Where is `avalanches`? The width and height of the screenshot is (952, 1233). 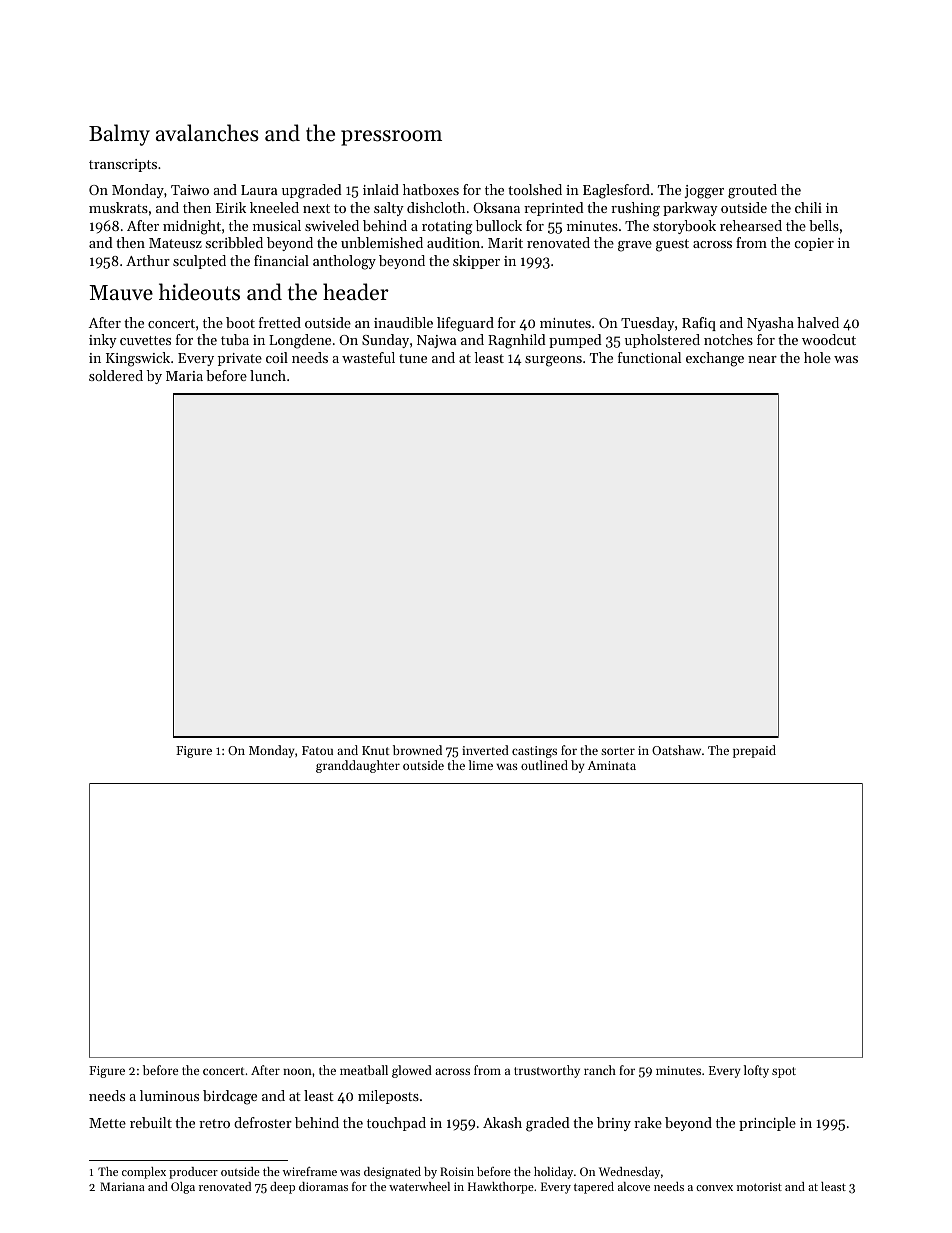 avalanches is located at coordinates (207, 133).
